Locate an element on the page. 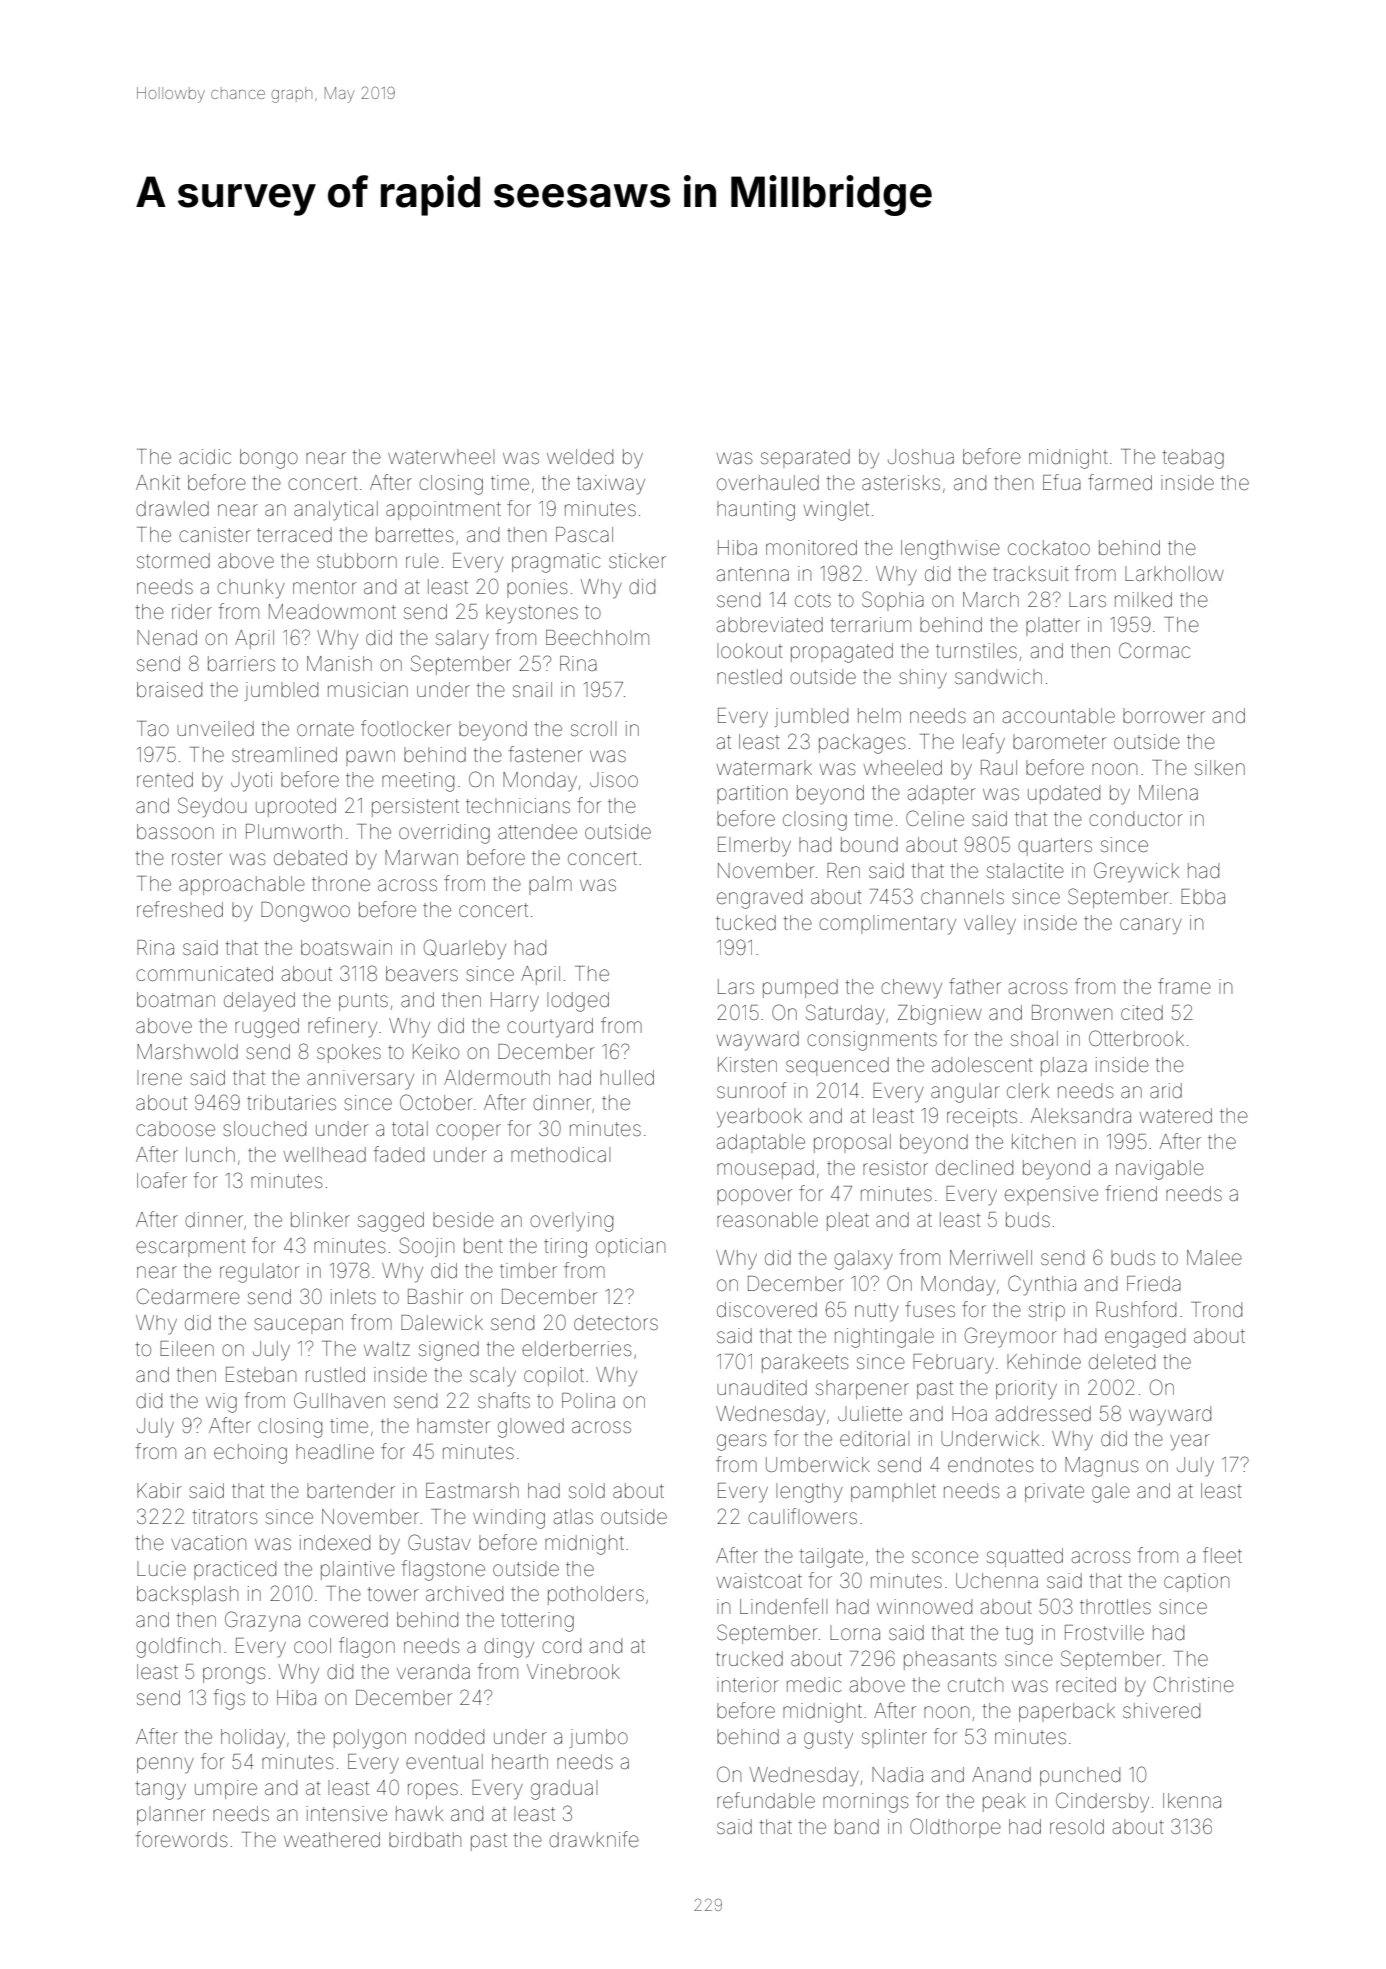 The height and width of the image is (1969, 1386). refundable is located at coordinates (766, 1800).
